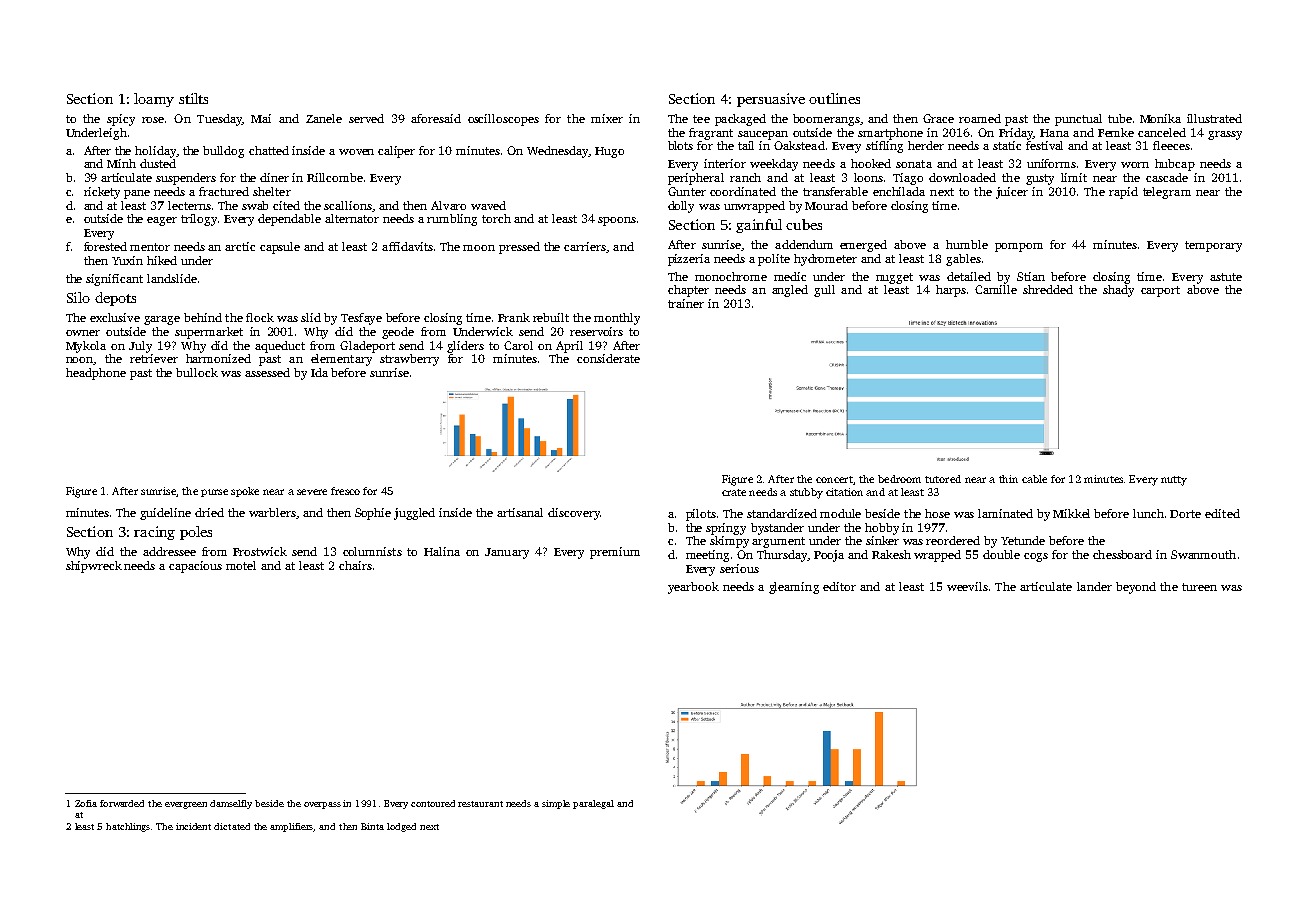 This screenshot has height=924, width=1308. Describe the element at coordinates (322, 805) in the screenshot. I see `overpass` at that location.
